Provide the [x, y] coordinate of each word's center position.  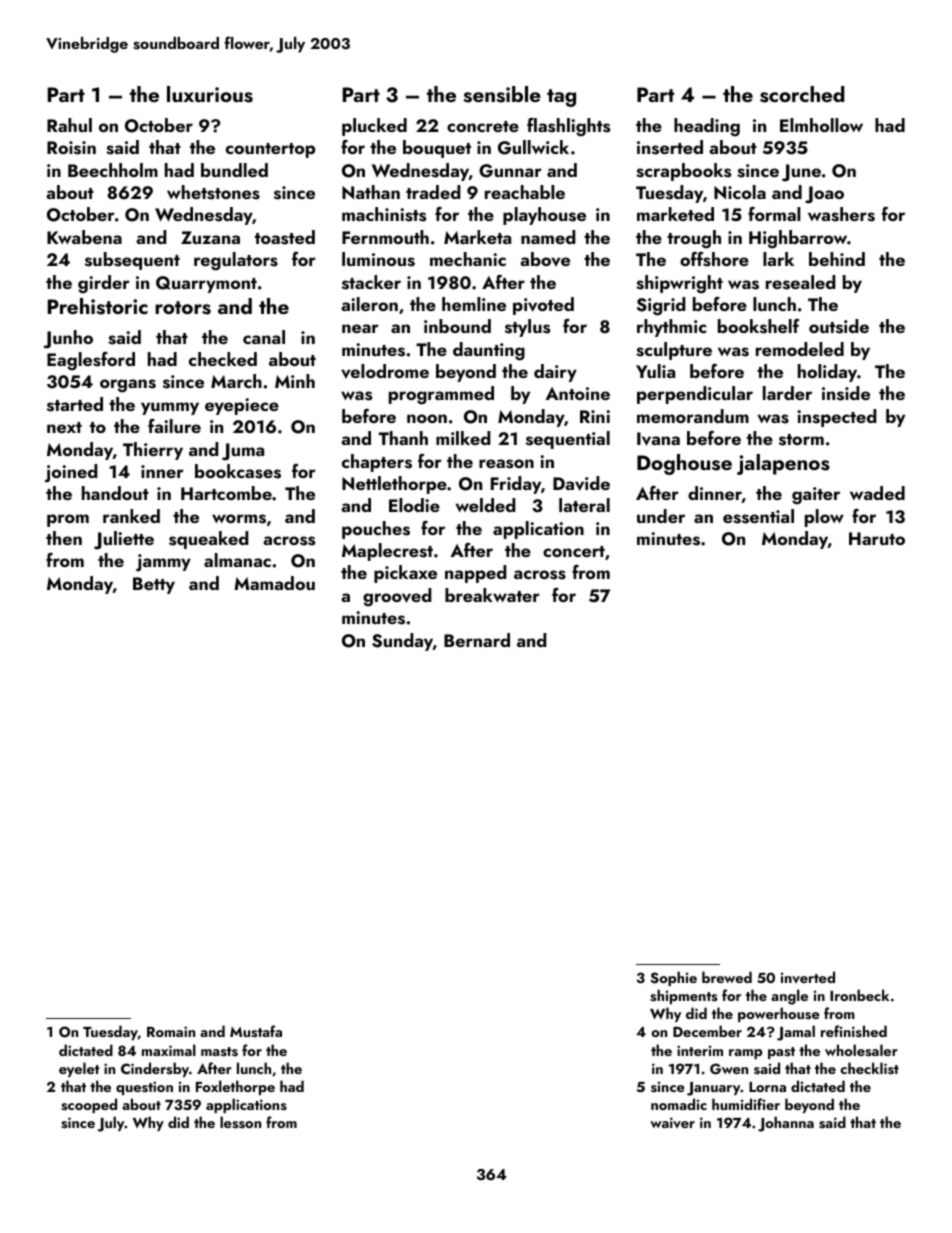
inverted [808, 977]
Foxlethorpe [235, 1087]
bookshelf [758, 326]
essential [758, 516]
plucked [374, 127]
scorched [802, 94]
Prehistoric [98, 306]
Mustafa [256, 1031]
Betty [154, 585]
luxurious [210, 94]
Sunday [402, 642]
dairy [555, 373]
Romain [171, 1031]
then [64, 538]
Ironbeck [859, 995]
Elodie [414, 505]
